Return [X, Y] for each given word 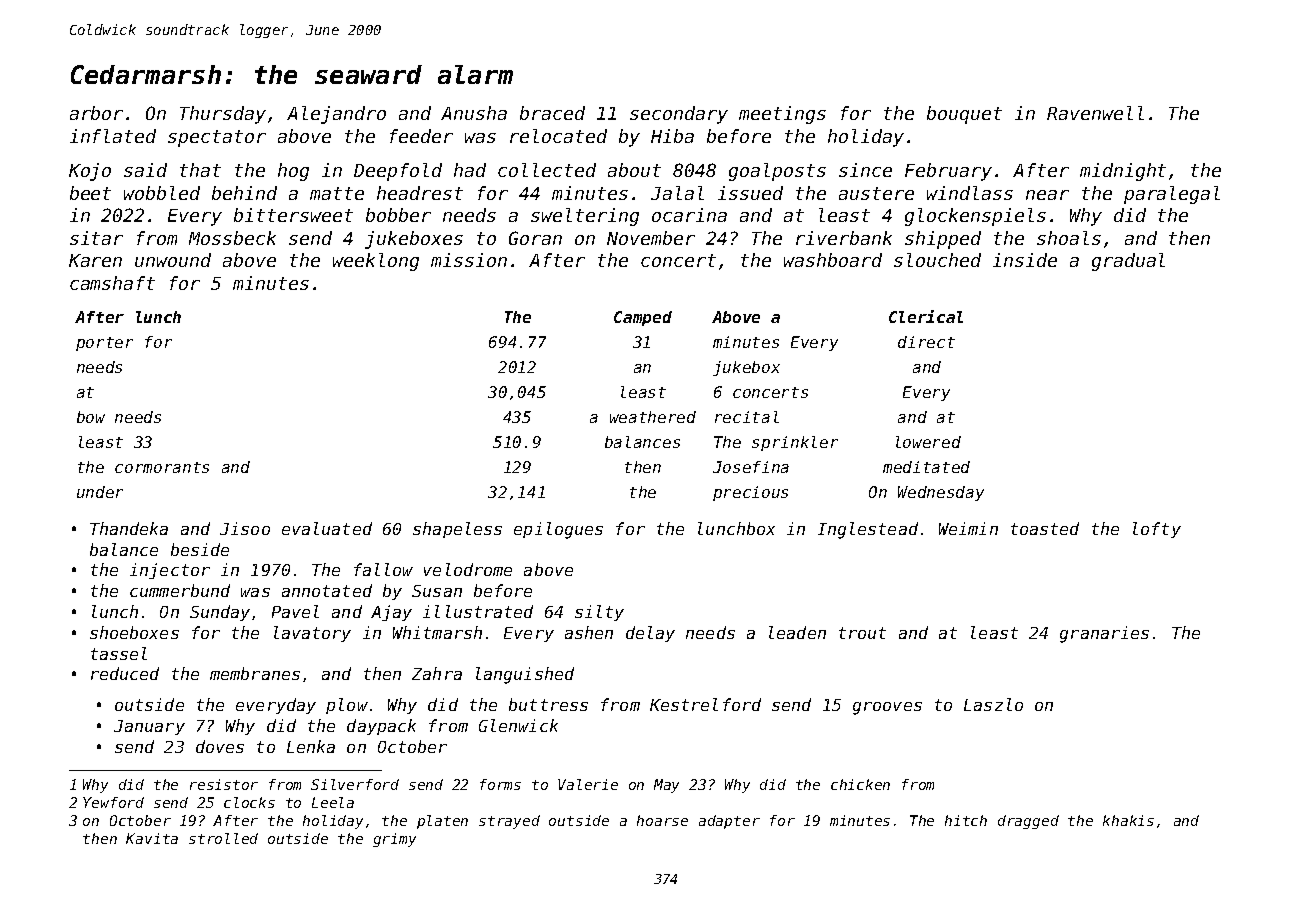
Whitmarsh [437, 632]
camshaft [112, 283]
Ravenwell [1095, 113]
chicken [860, 784]
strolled [223, 838]
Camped [643, 318]
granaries [1104, 634]
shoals [1069, 238]
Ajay [391, 613]
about [634, 170]
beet [90, 193]
